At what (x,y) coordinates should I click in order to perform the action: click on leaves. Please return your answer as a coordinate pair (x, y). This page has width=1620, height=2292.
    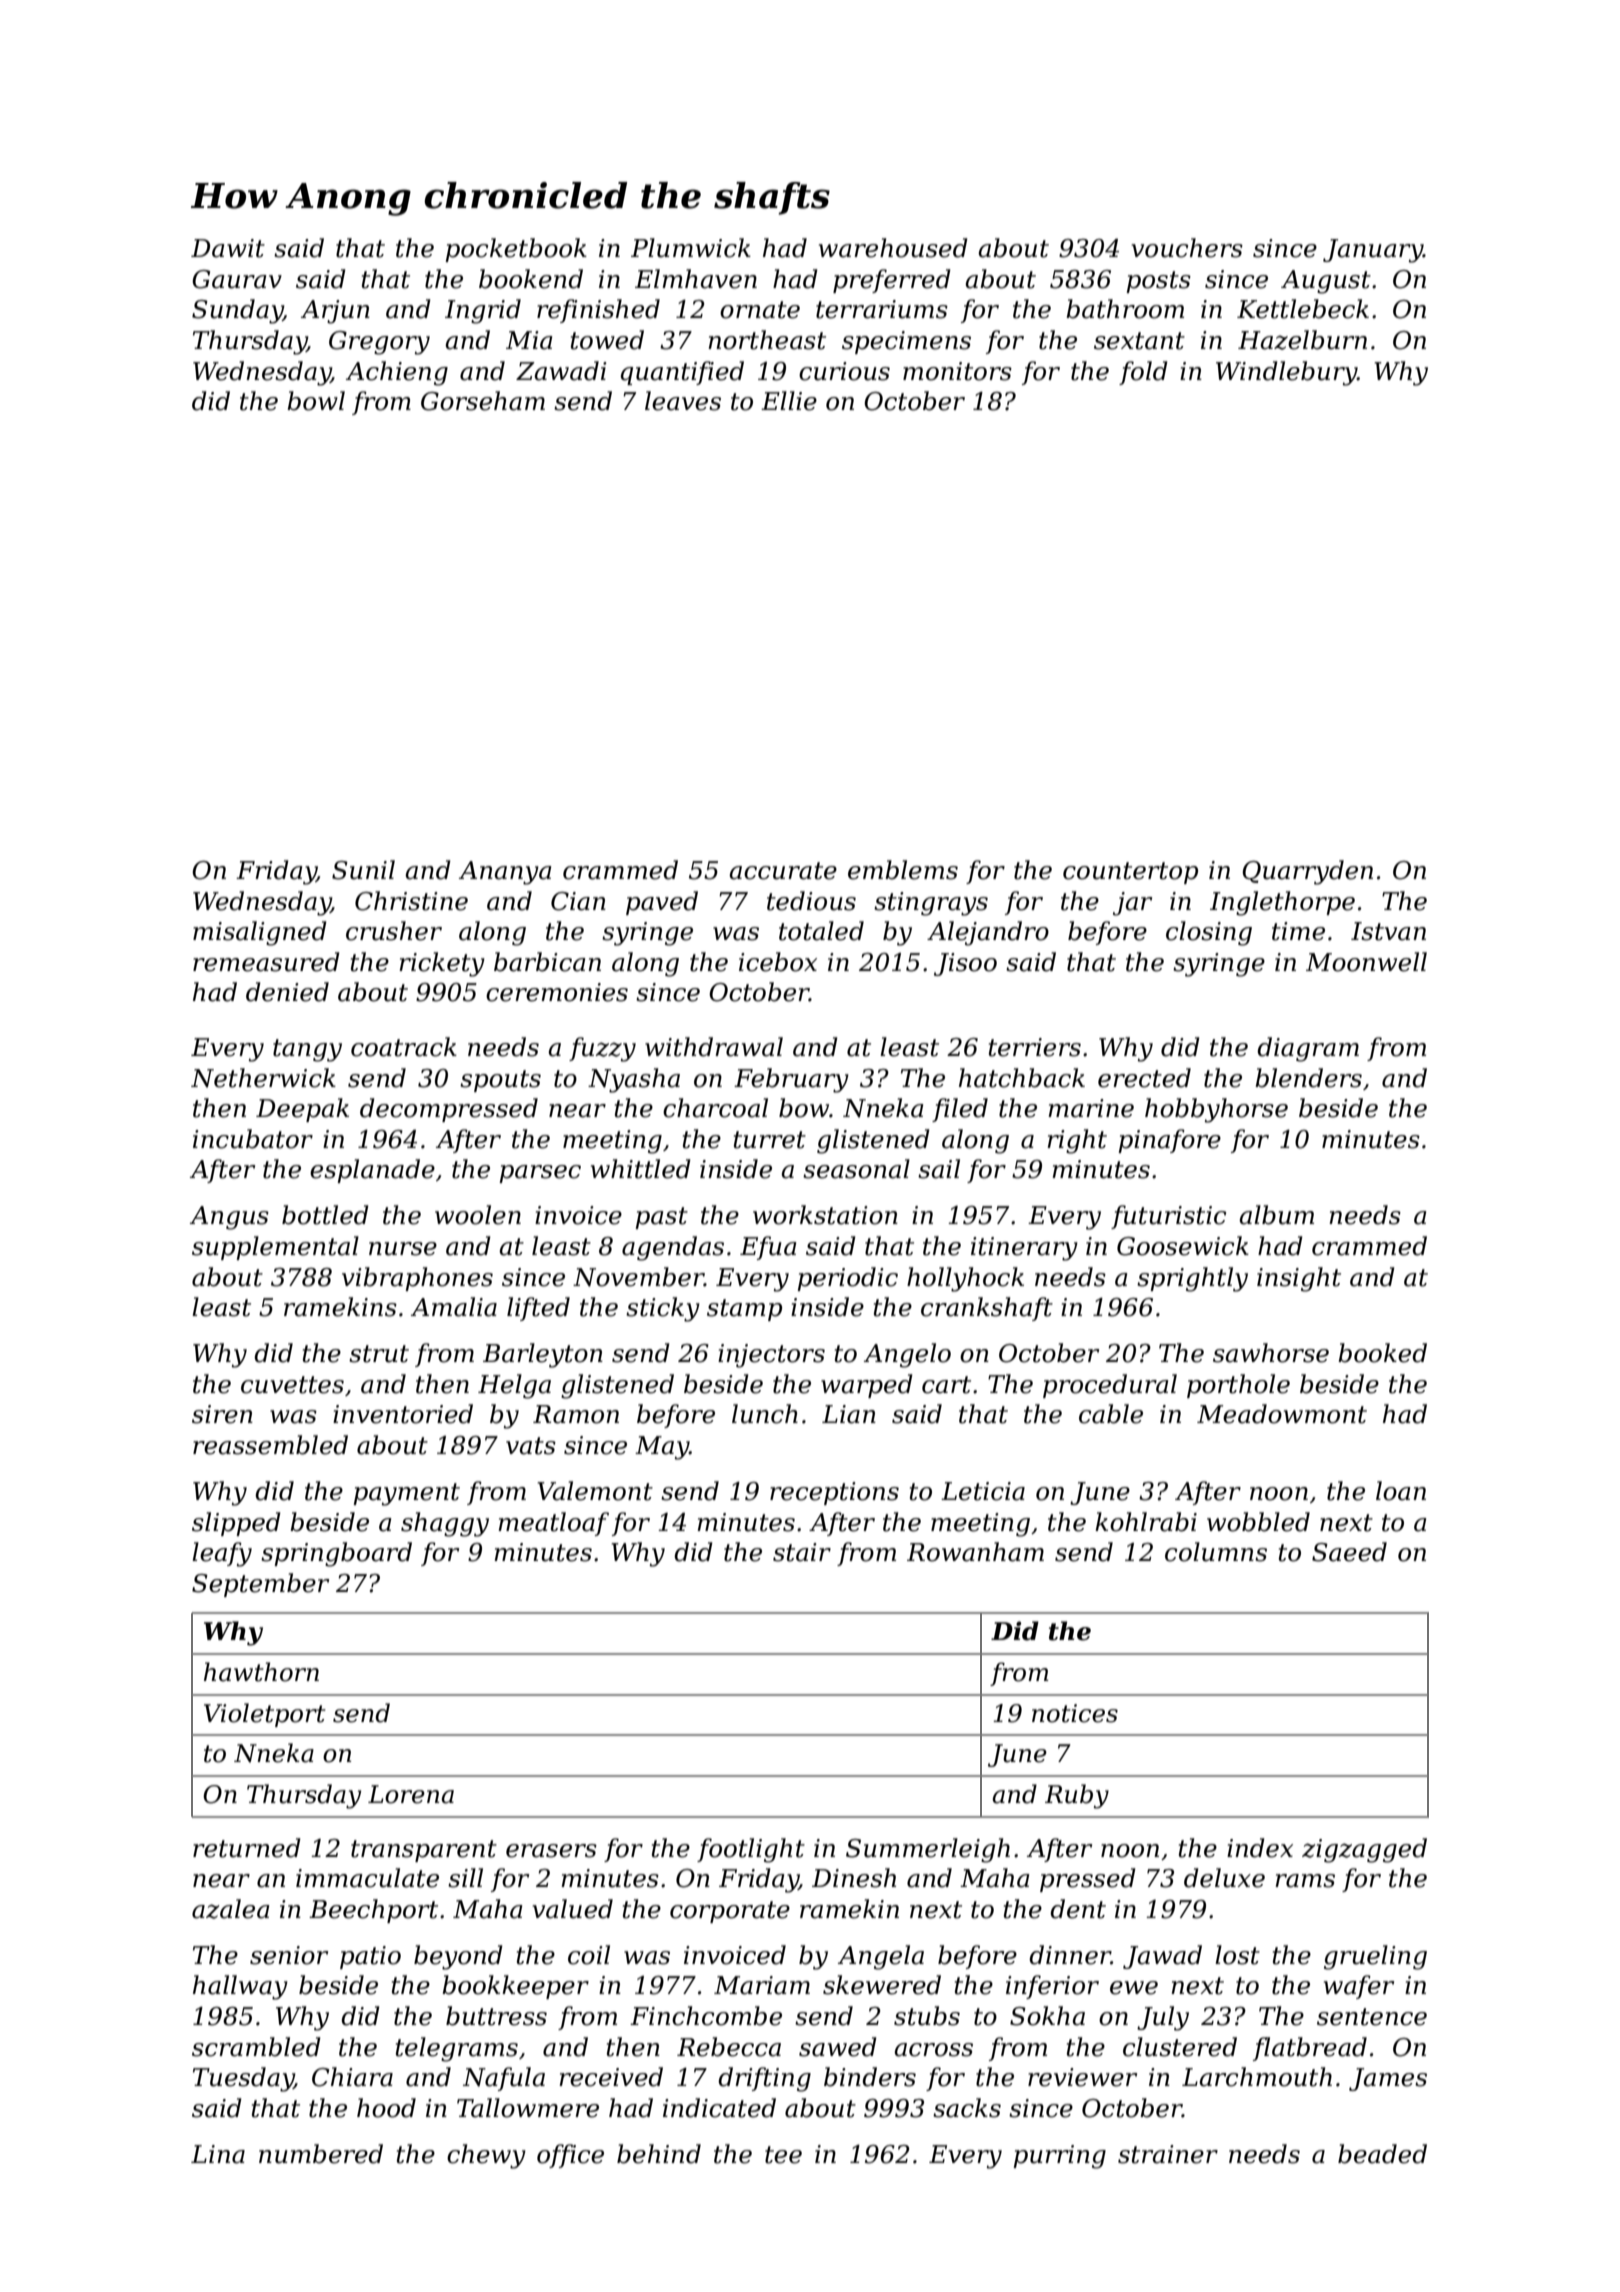
    Looking at the image, I should click on (683, 401).
